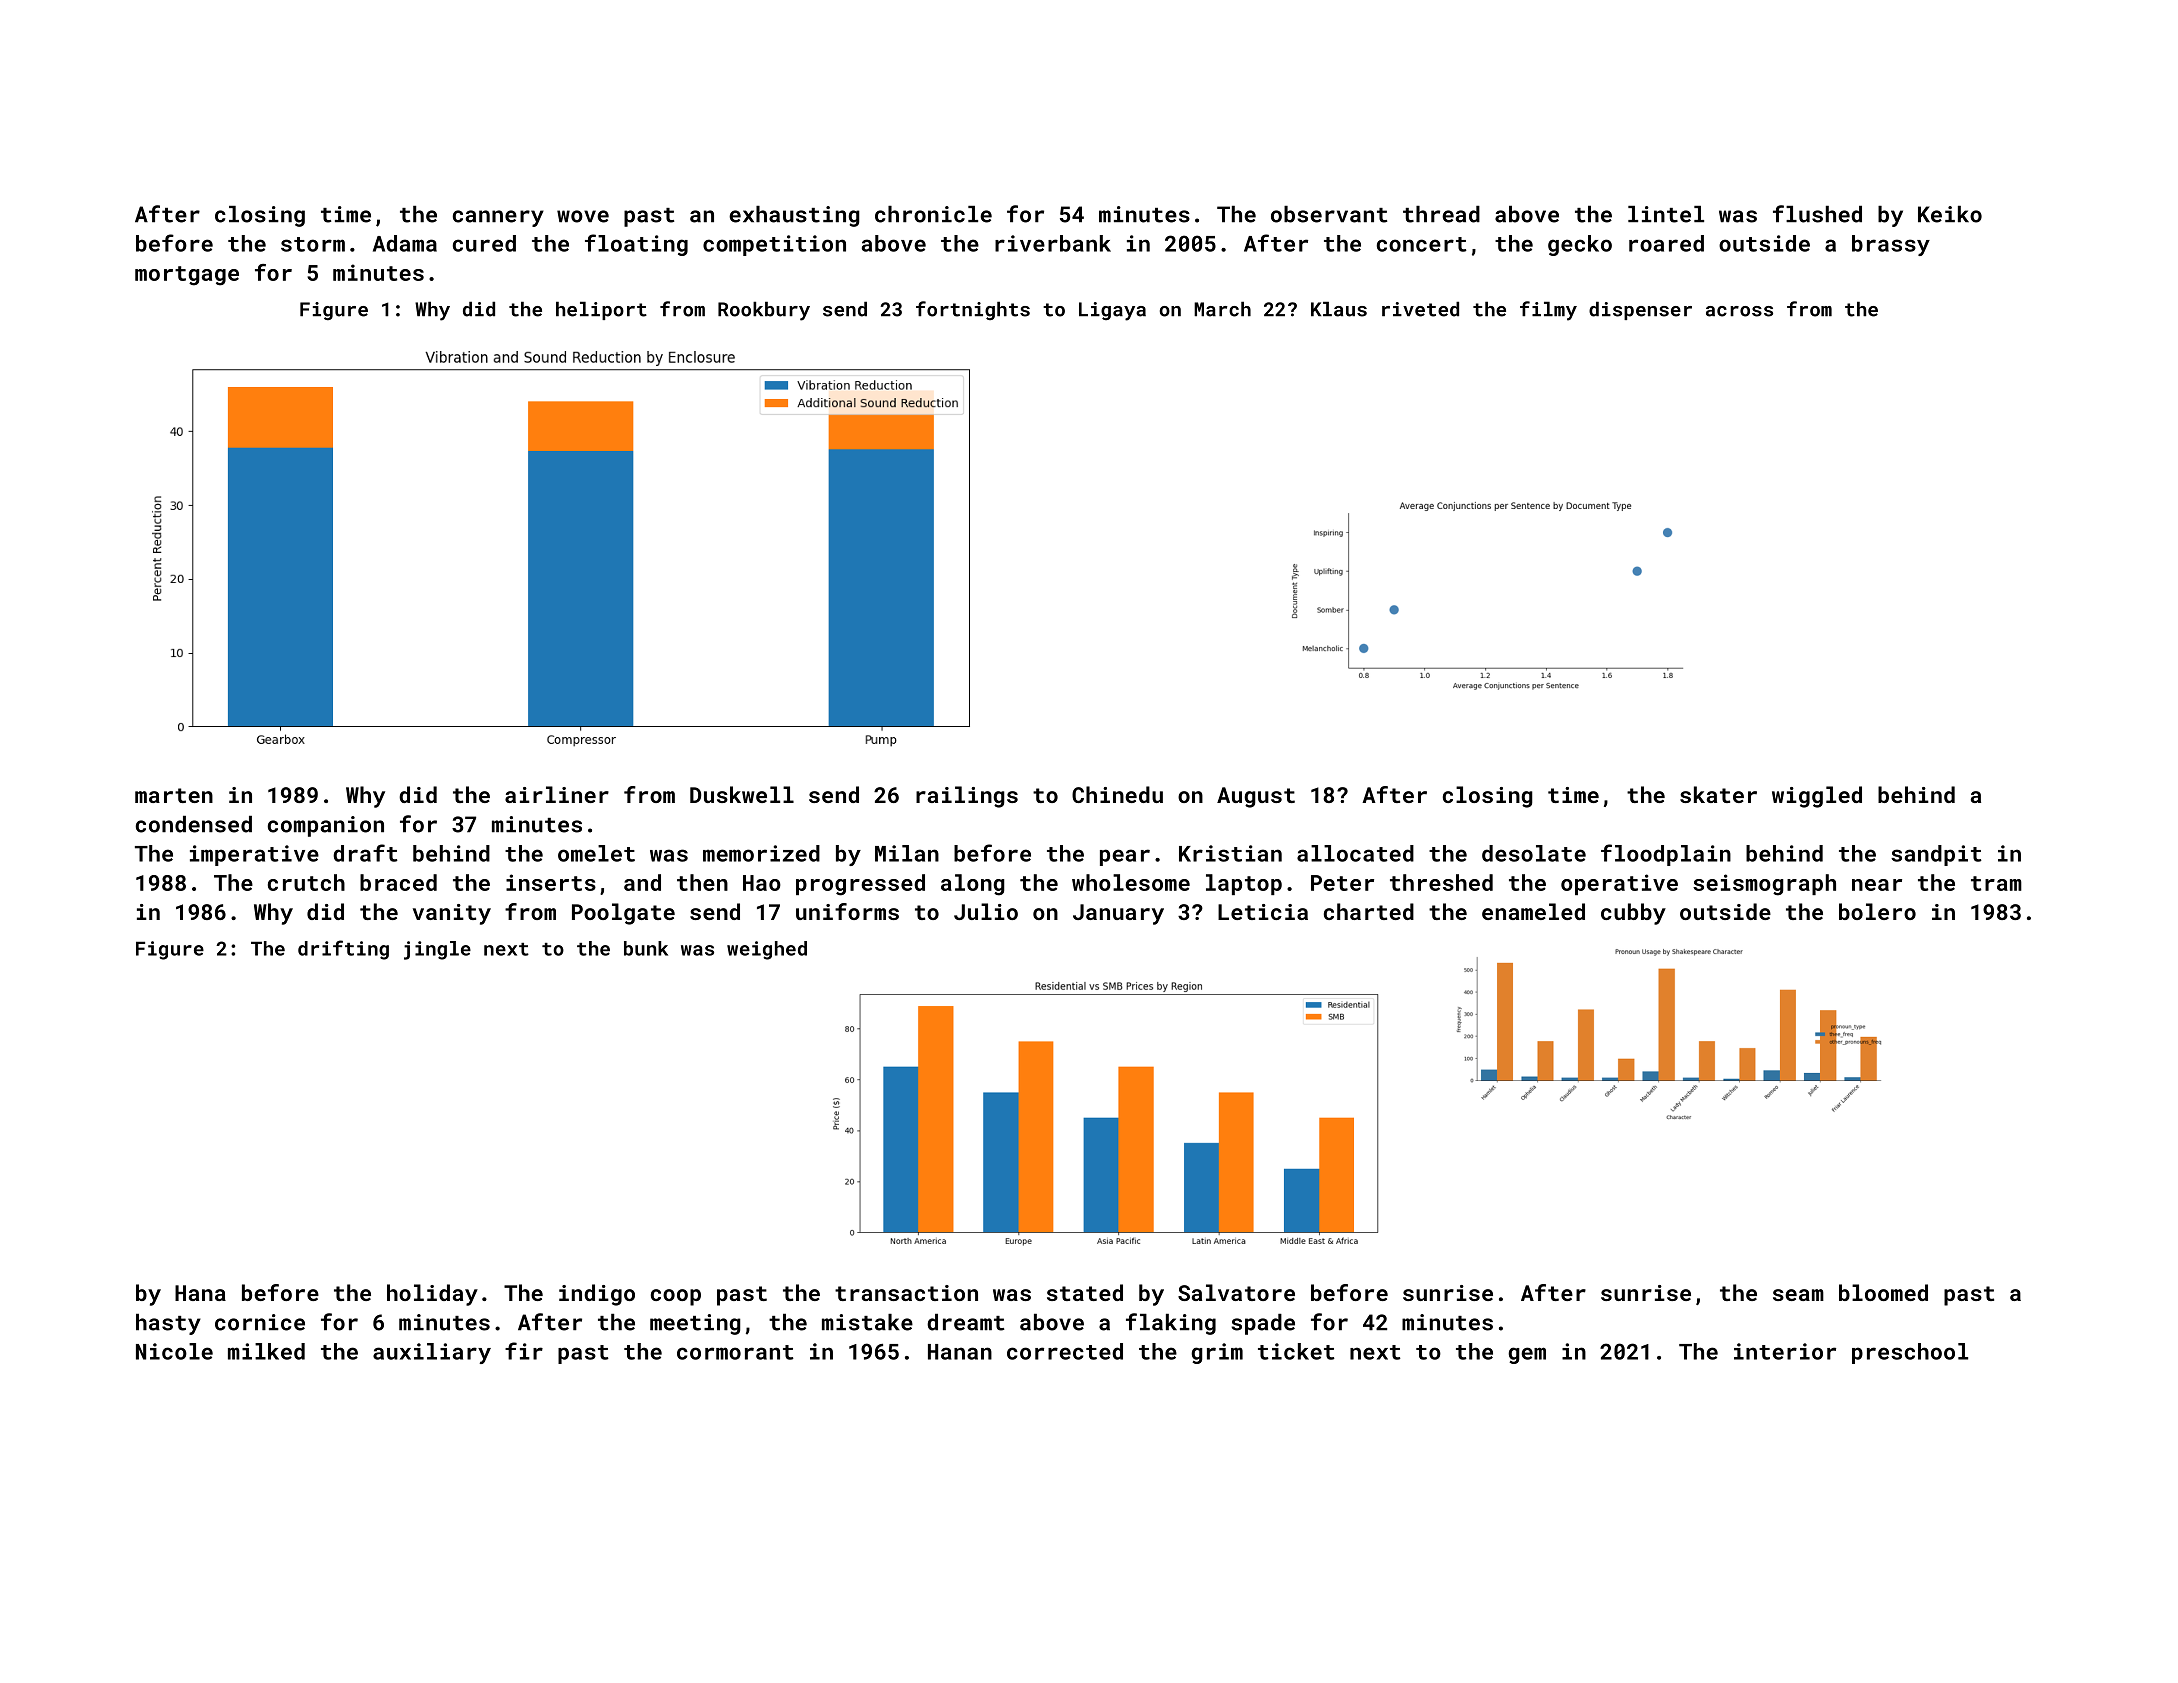  I want to click on Rookbury, so click(764, 311).
